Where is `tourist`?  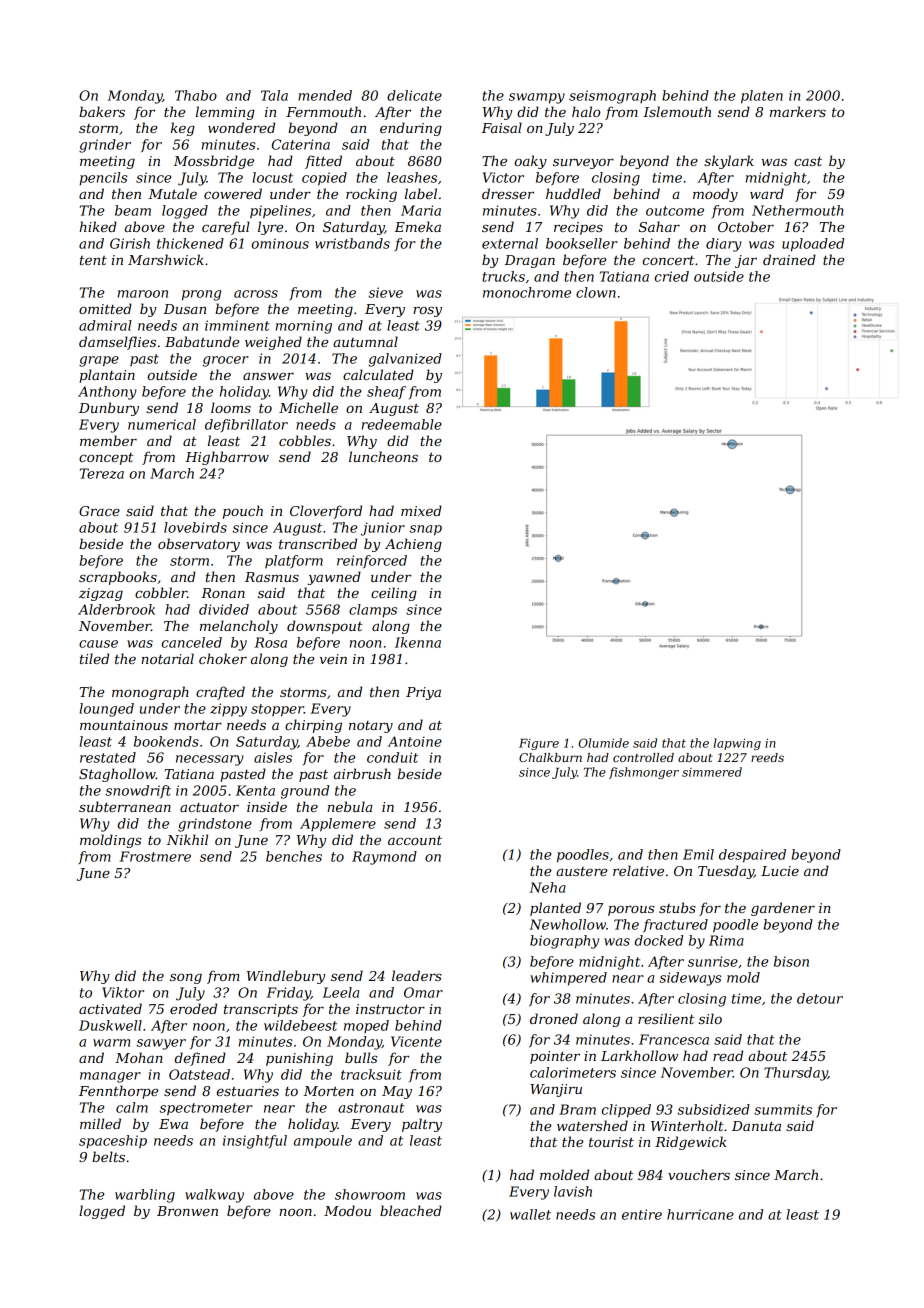 tourist is located at coordinates (611, 1142).
